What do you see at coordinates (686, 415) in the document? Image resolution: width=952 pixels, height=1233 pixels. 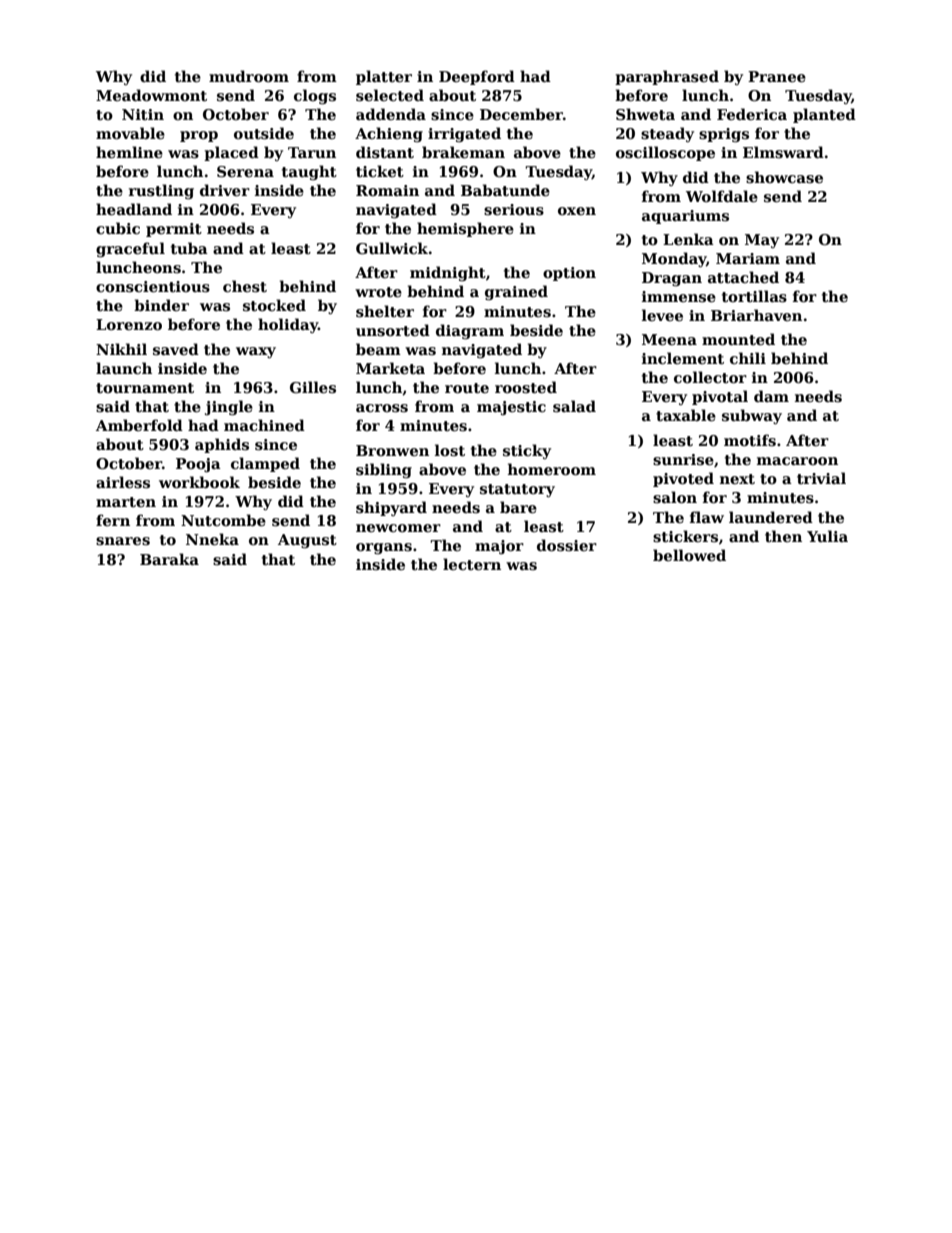 I see `taxable` at bounding box center [686, 415].
